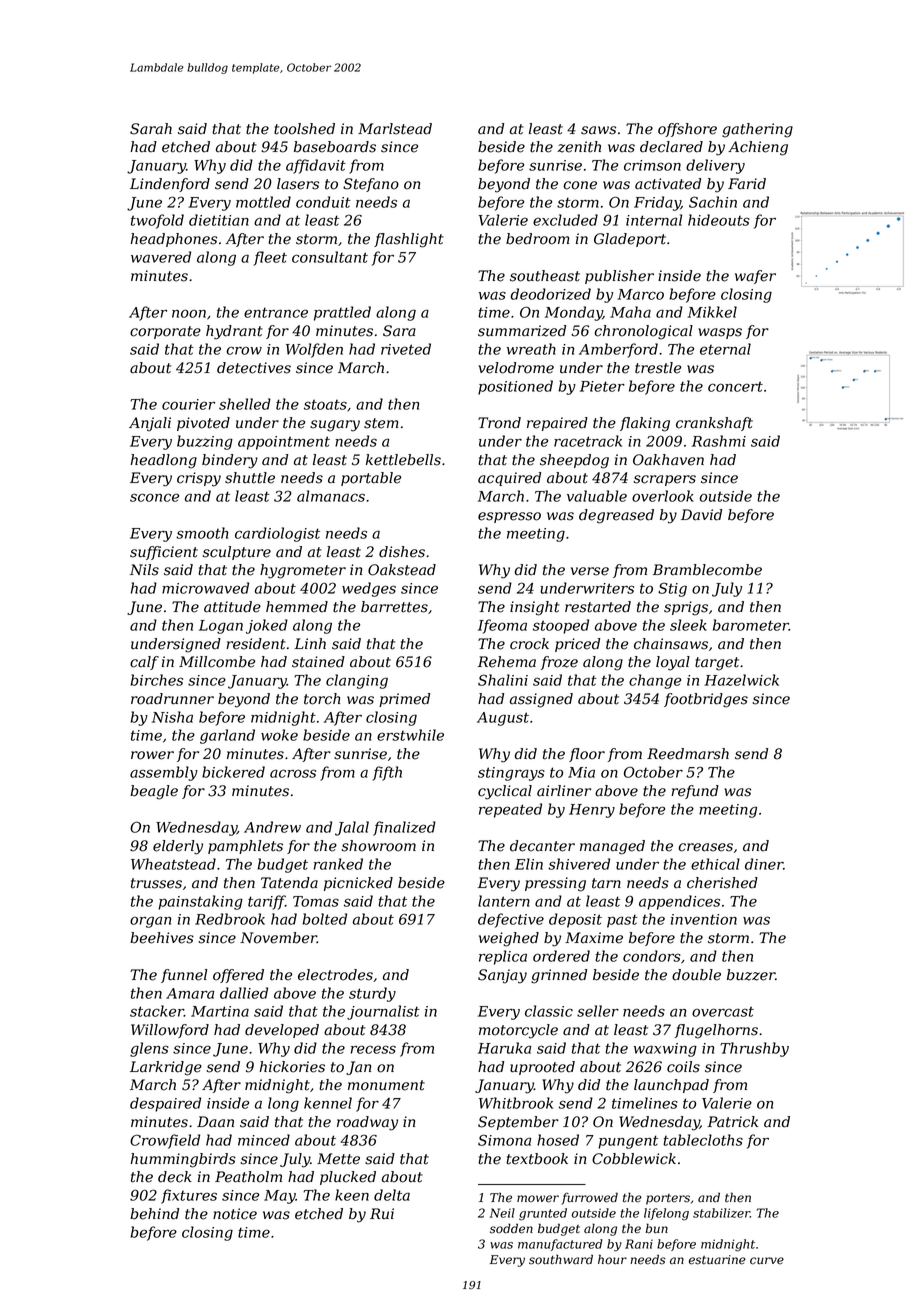  What do you see at coordinates (352, 1195) in the page?
I see `keen` at bounding box center [352, 1195].
